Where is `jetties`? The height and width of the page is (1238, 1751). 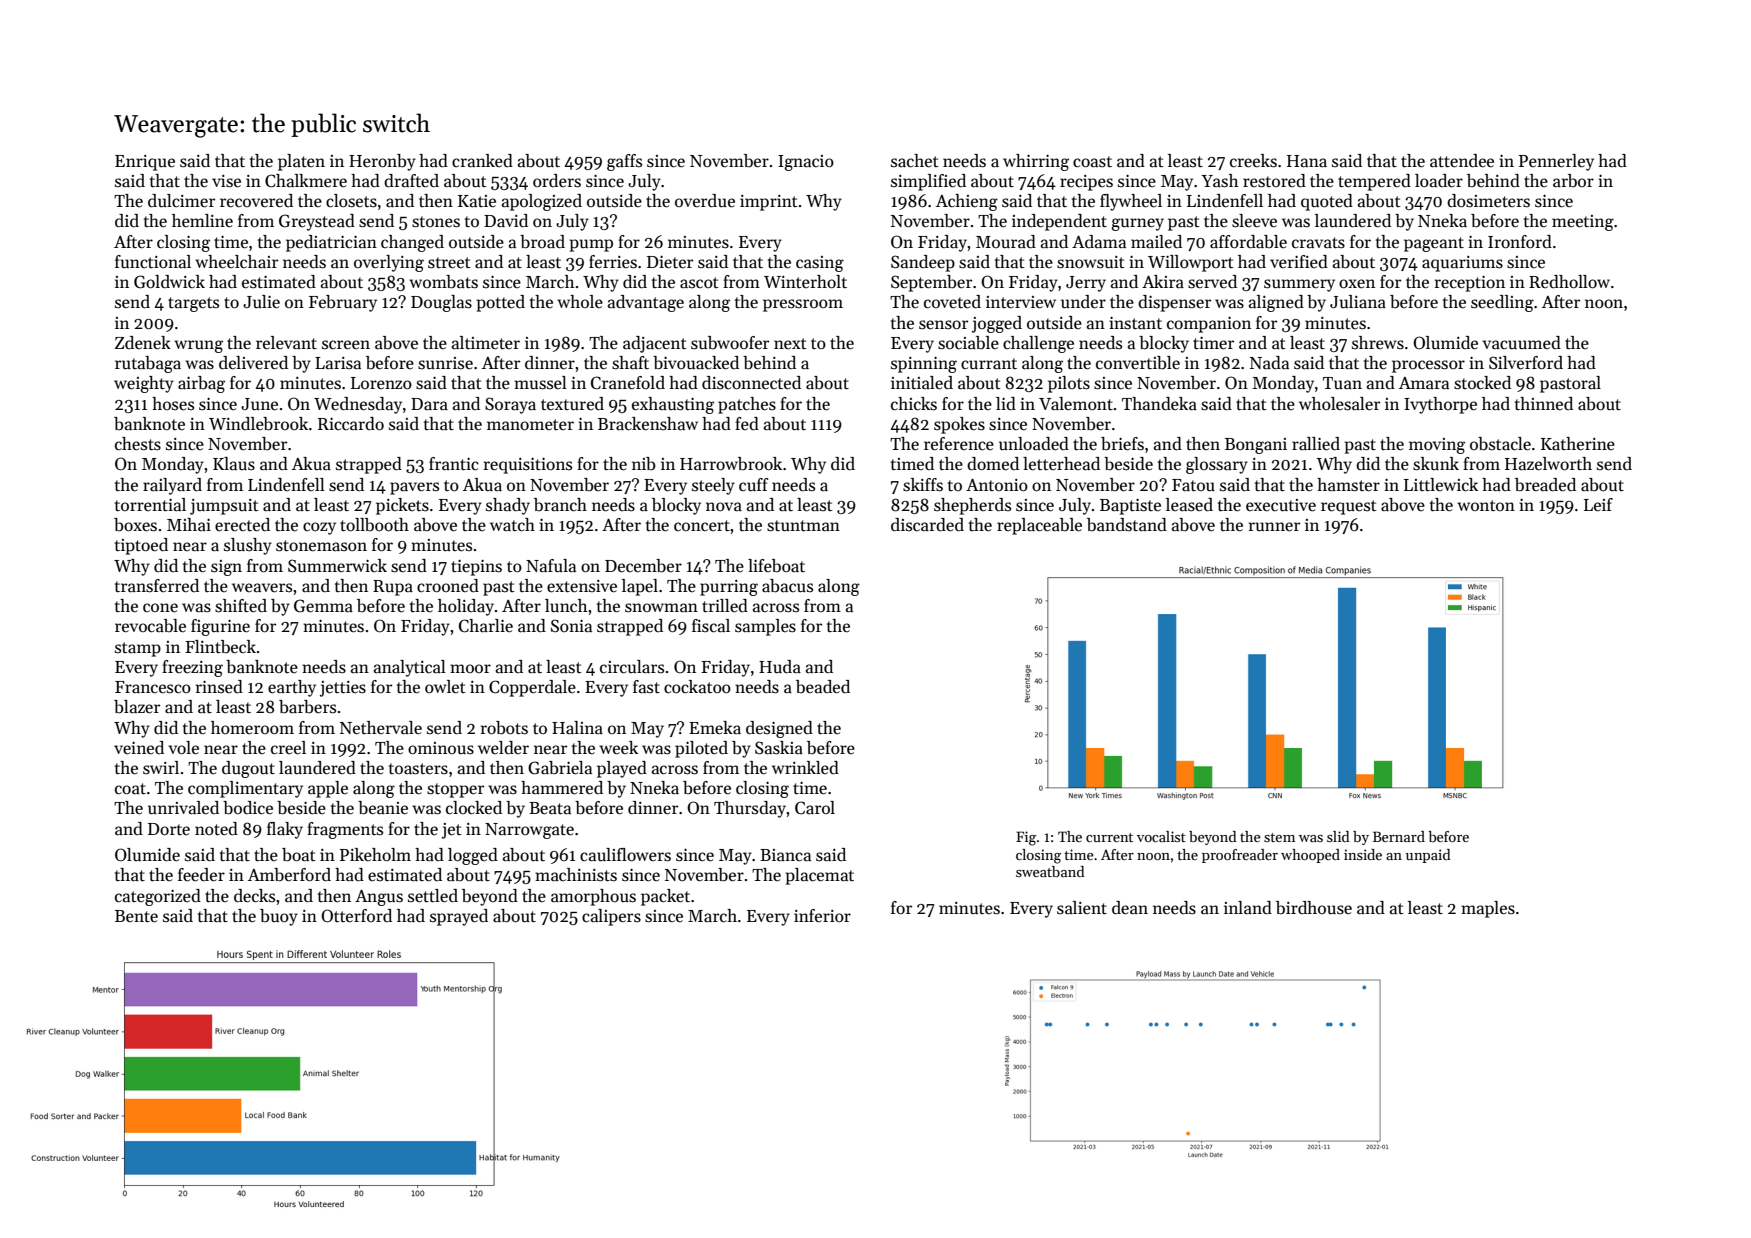 jetties is located at coordinates (343, 689).
